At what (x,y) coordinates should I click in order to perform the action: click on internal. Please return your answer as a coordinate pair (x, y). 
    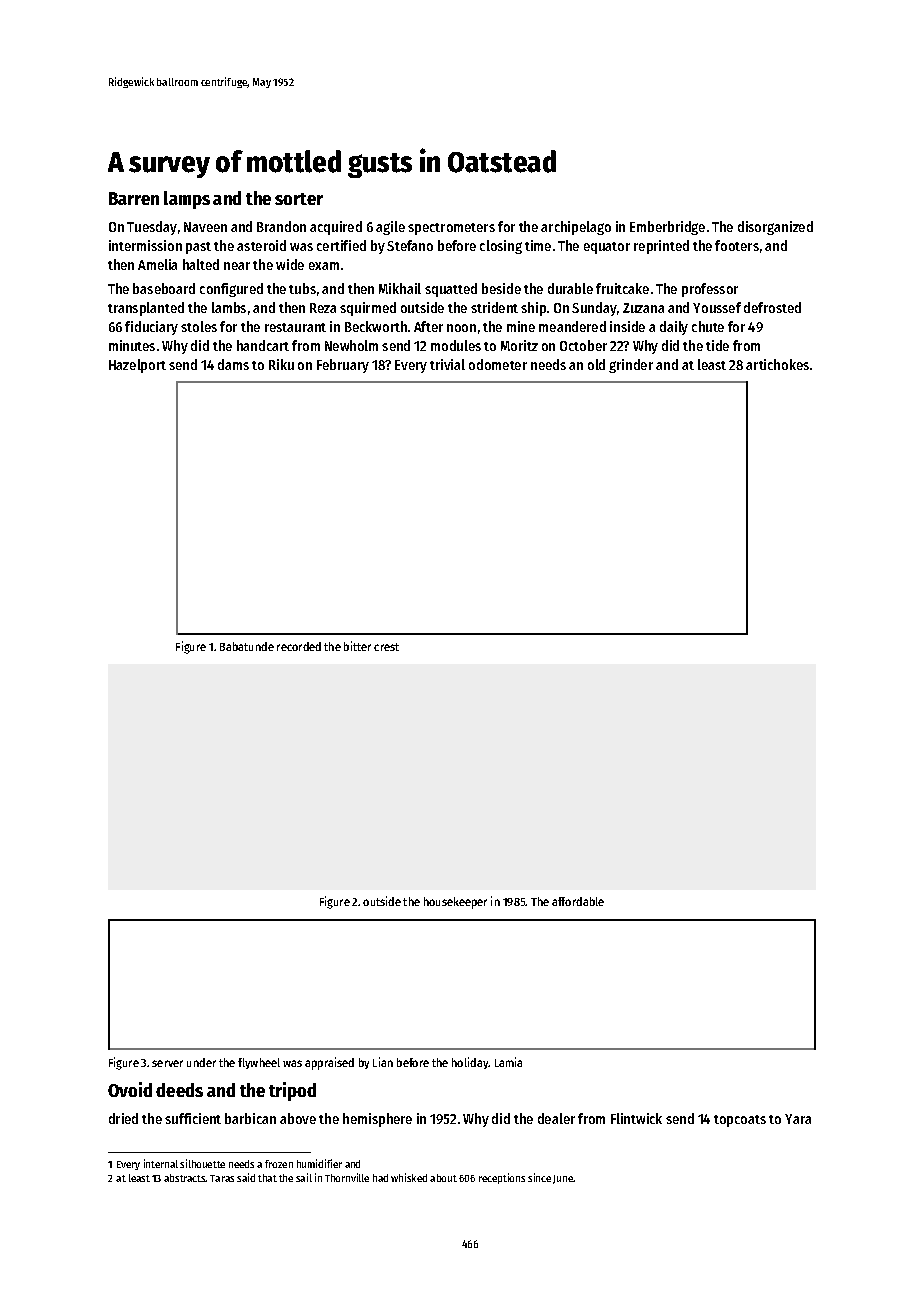
    Looking at the image, I should click on (161, 1163).
